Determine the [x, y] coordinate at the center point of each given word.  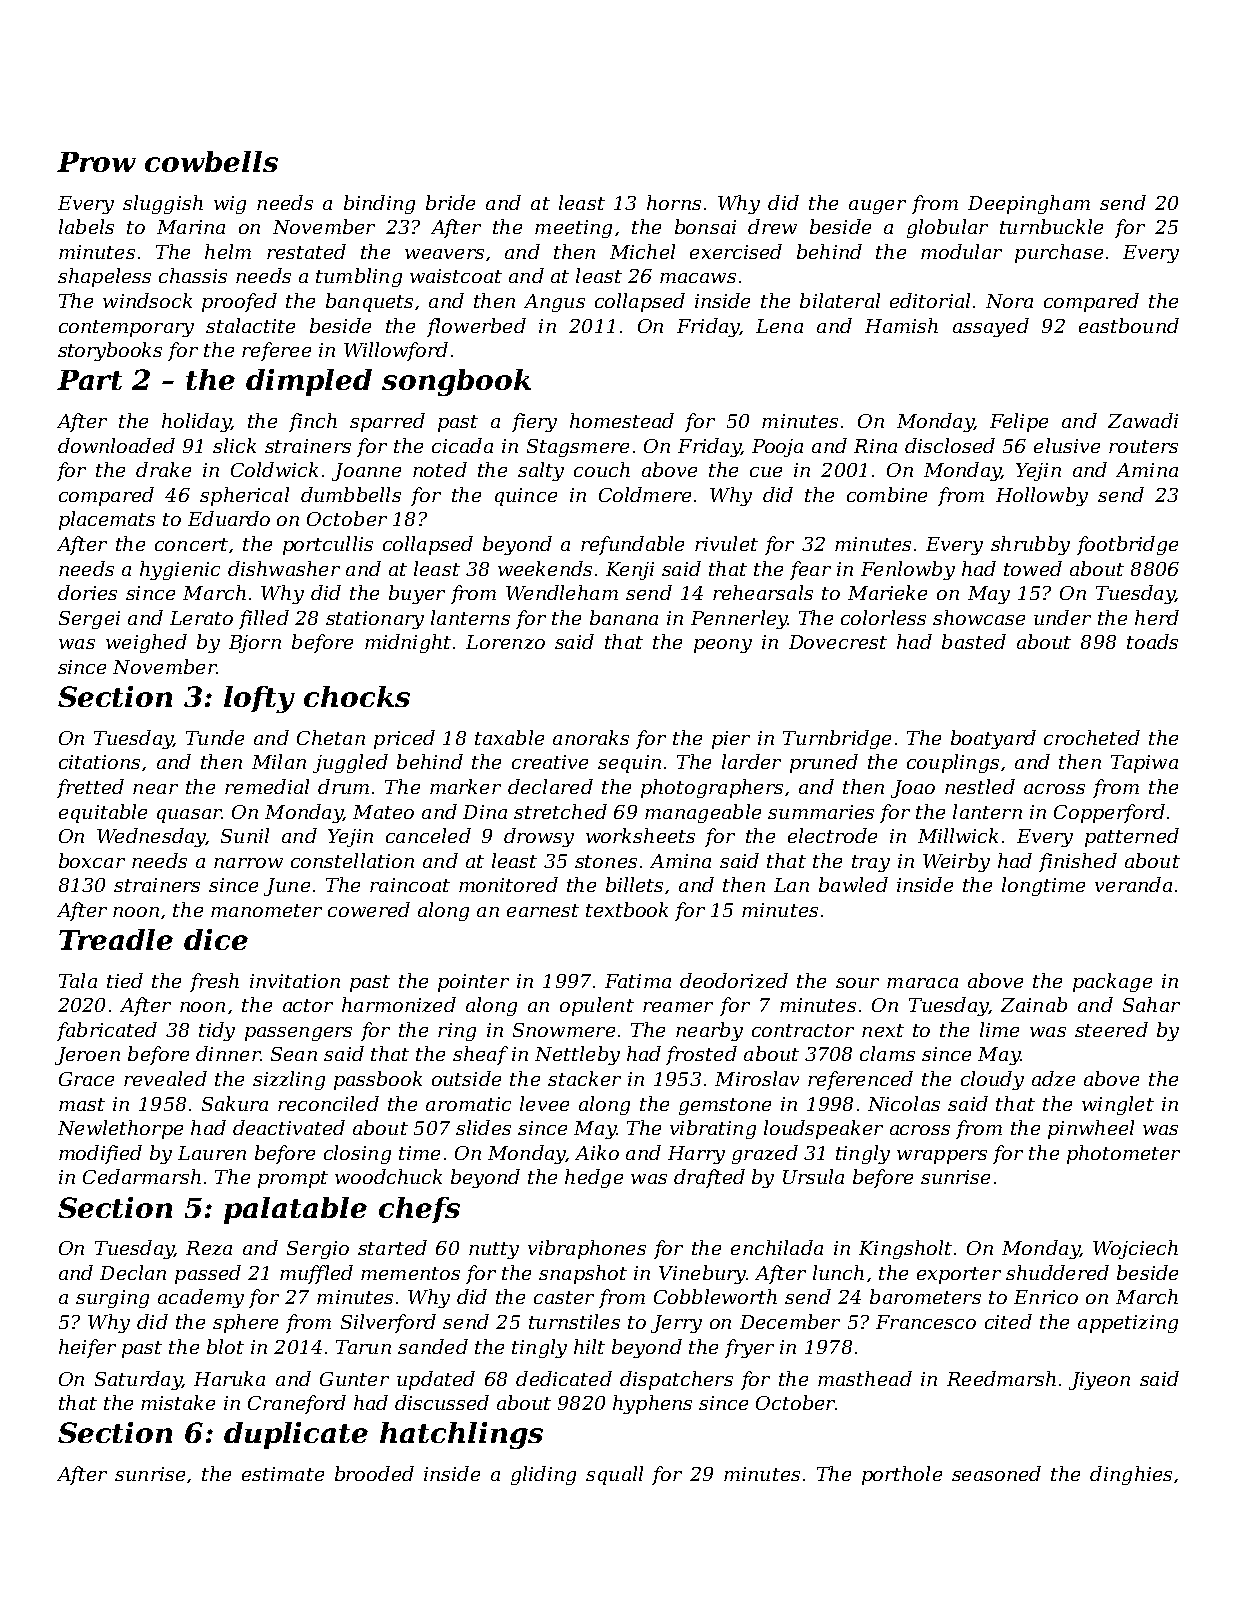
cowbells [211, 161]
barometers [925, 1296]
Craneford [297, 1404]
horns [674, 202]
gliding [543, 1475]
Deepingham [1029, 204]
